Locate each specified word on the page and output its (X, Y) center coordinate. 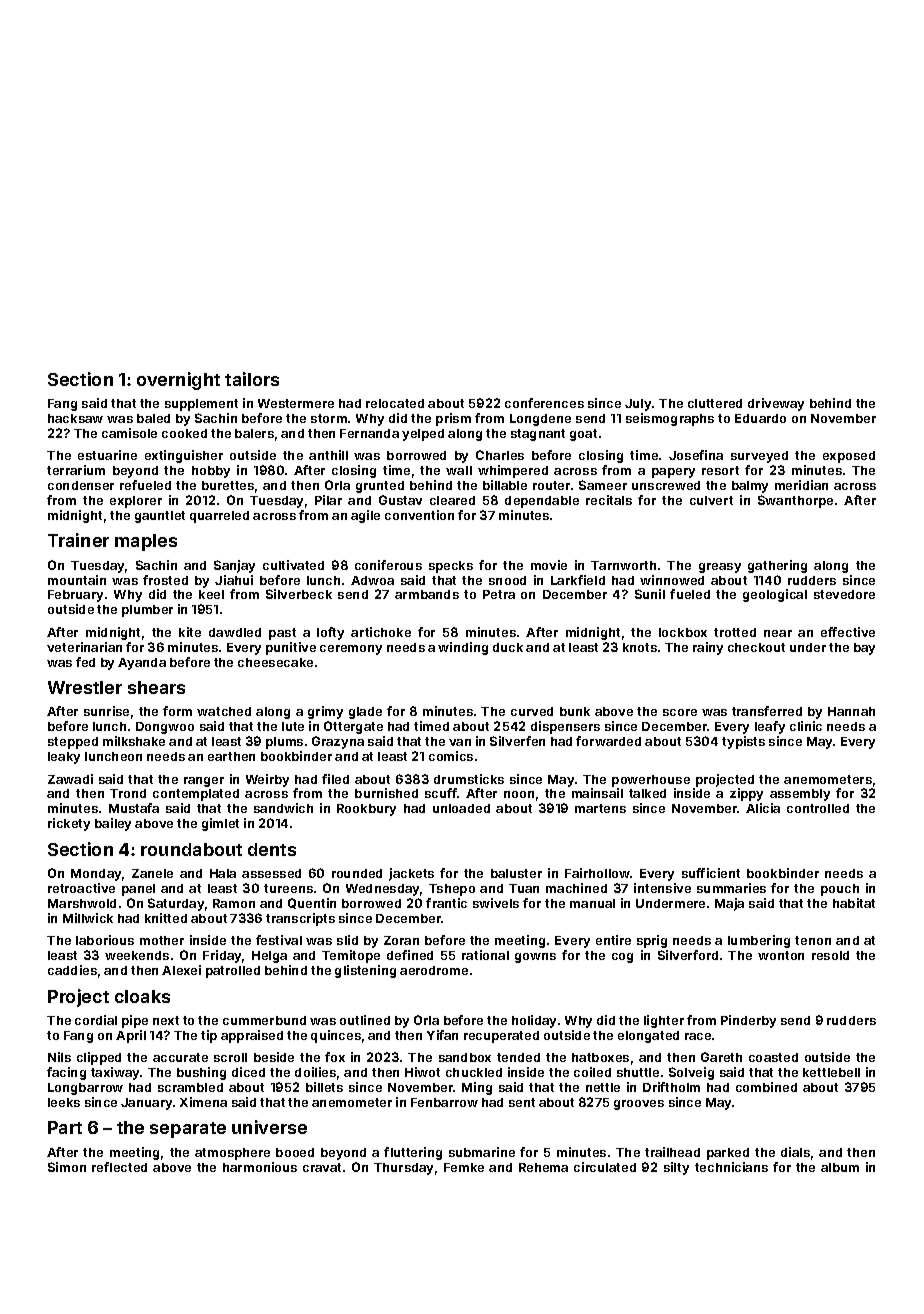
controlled (818, 808)
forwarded (608, 741)
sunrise (106, 711)
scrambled (190, 1087)
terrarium (76, 470)
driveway (776, 404)
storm (329, 418)
